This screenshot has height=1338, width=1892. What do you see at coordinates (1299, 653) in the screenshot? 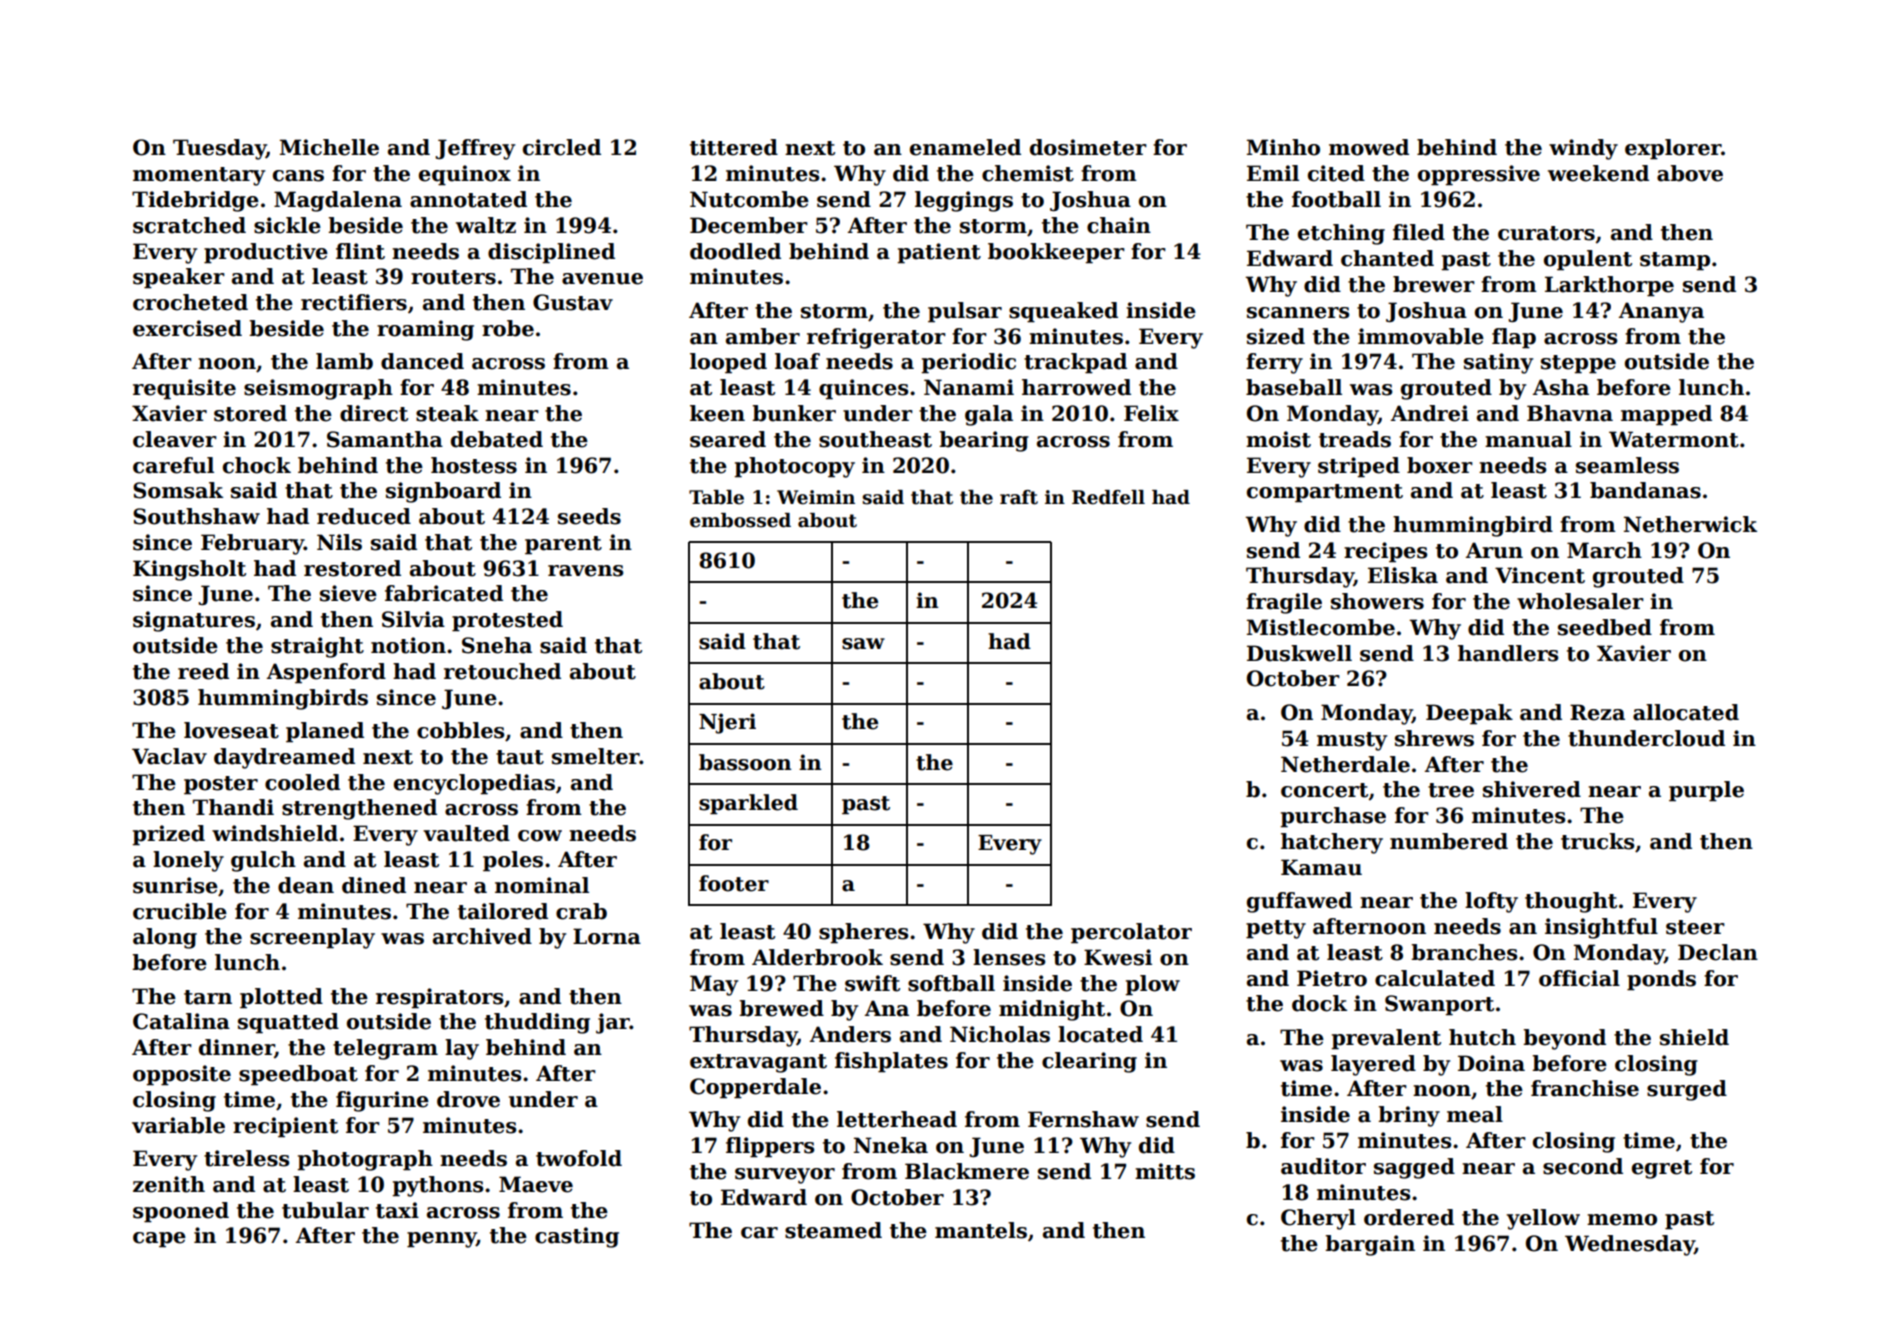
I see `Duskwell` at bounding box center [1299, 653].
